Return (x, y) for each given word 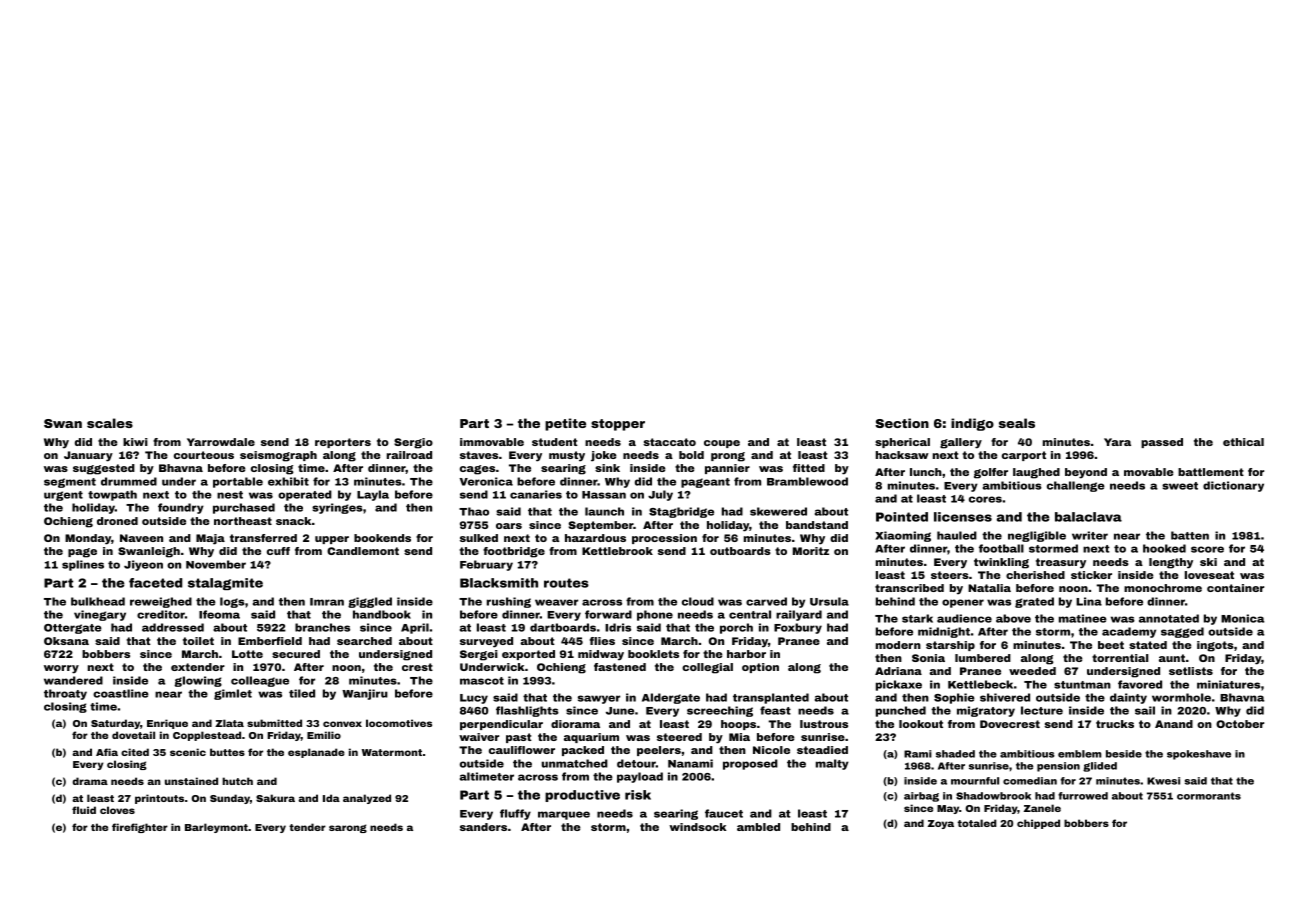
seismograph (278, 456)
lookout (921, 724)
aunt (1172, 658)
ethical (1243, 442)
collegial (707, 668)
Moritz (811, 551)
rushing (509, 602)
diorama (575, 724)
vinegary (100, 615)
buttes (227, 752)
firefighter (140, 828)
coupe (722, 444)
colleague (260, 681)
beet (1111, 645)
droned (117, 521)
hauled (957, 535)
